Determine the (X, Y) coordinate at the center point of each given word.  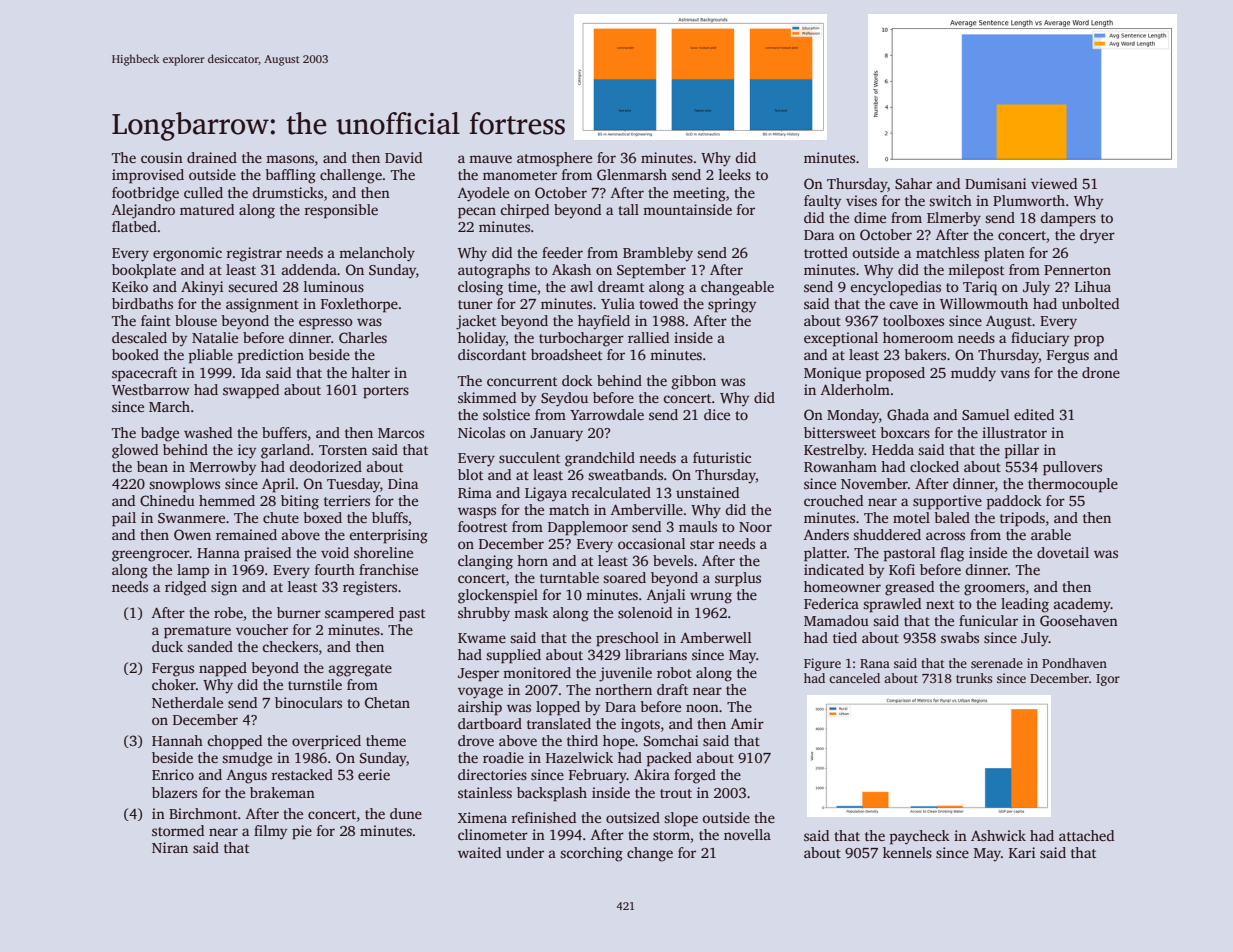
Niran (170, 847)
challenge (351, 176)
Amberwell (716, 637)
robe (228, 612)
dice (717, 414)
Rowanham (840, 466)
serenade (997, 663)
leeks (735, 174)
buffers (284, 432)
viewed (1054, 183)
